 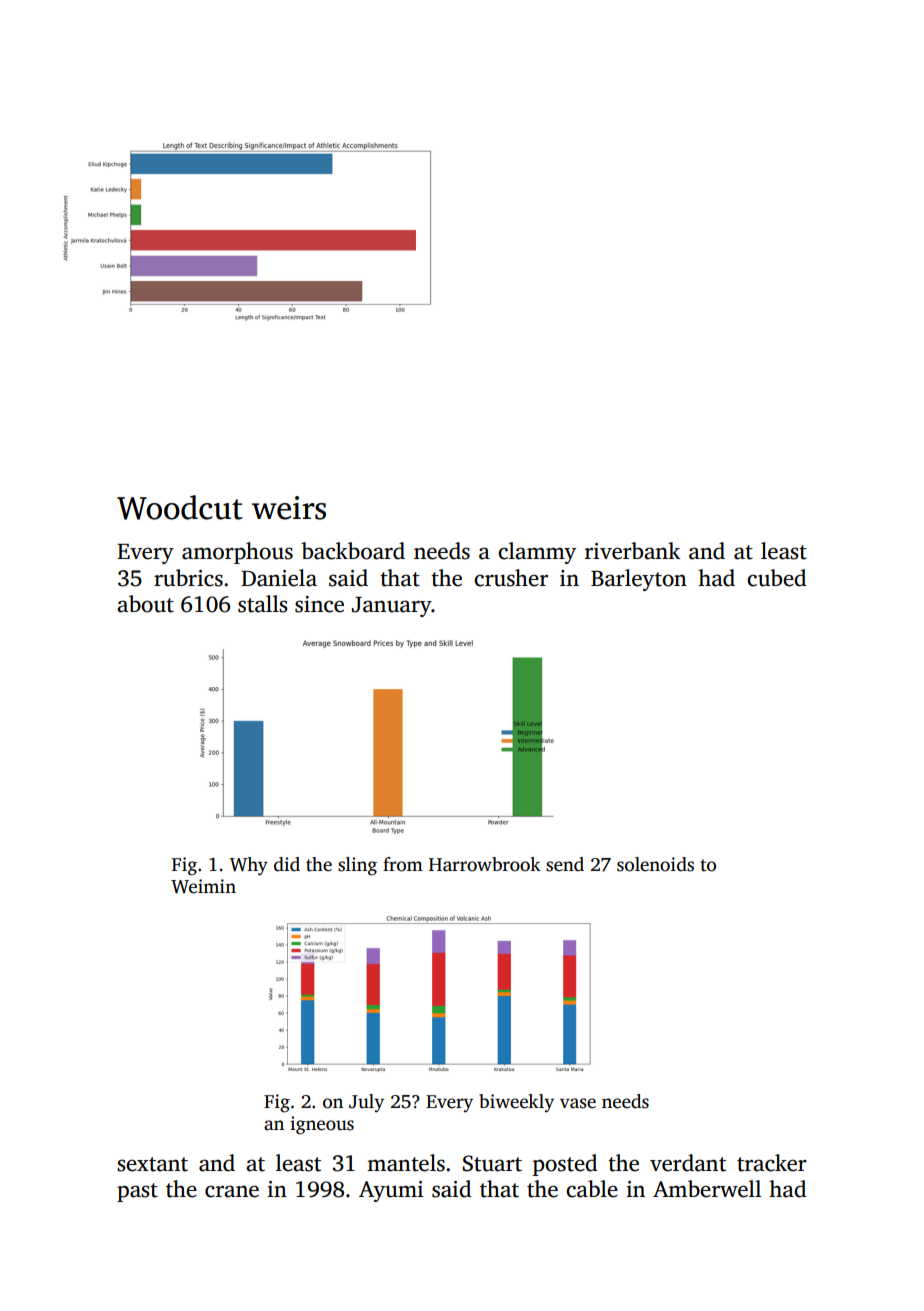 I want to click on Woodcut, so click(x=180, y=507).
